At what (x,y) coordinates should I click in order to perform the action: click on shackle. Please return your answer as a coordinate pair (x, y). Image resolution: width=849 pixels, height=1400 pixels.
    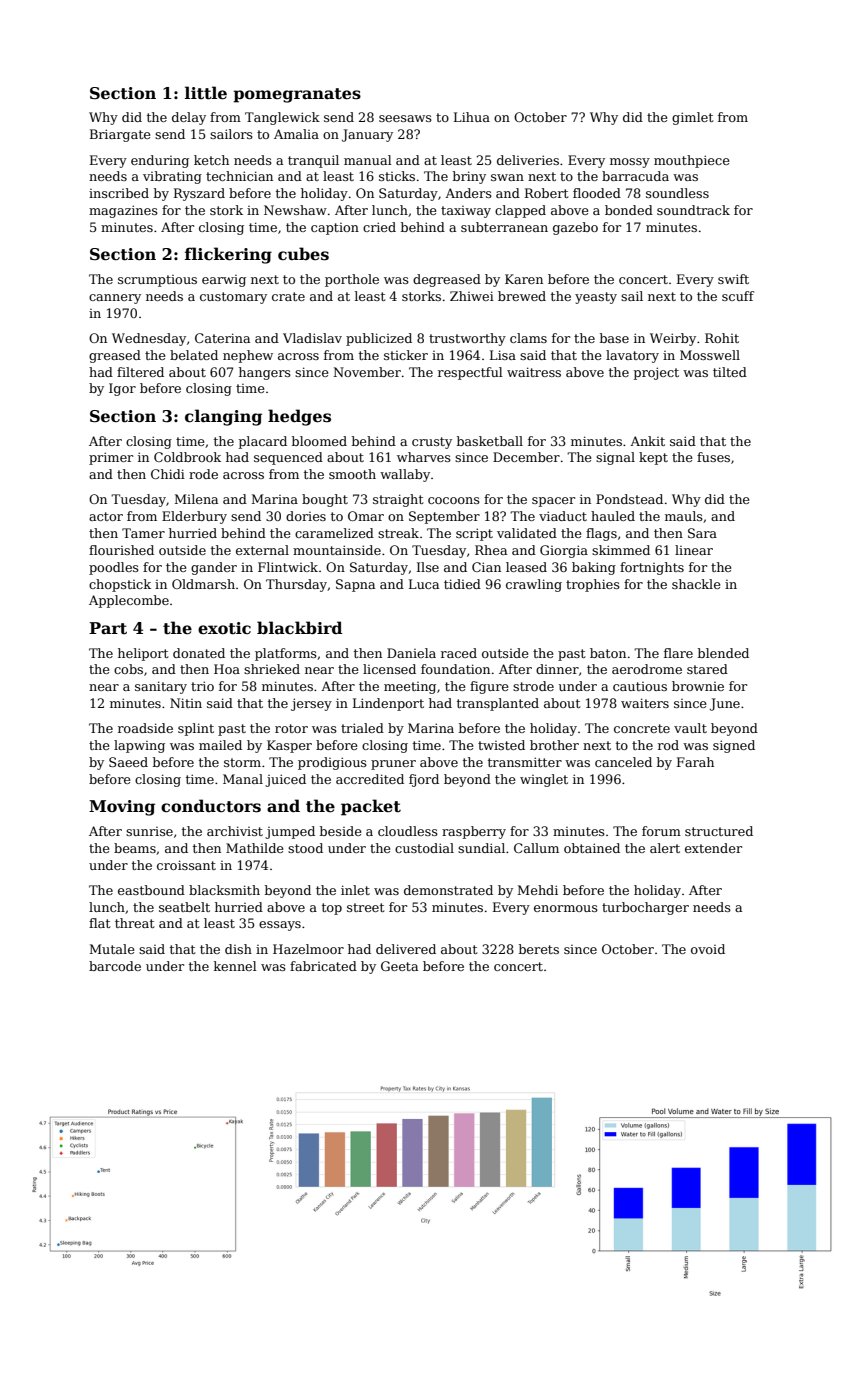
    Looking at the image, I should click on (696, 584).
